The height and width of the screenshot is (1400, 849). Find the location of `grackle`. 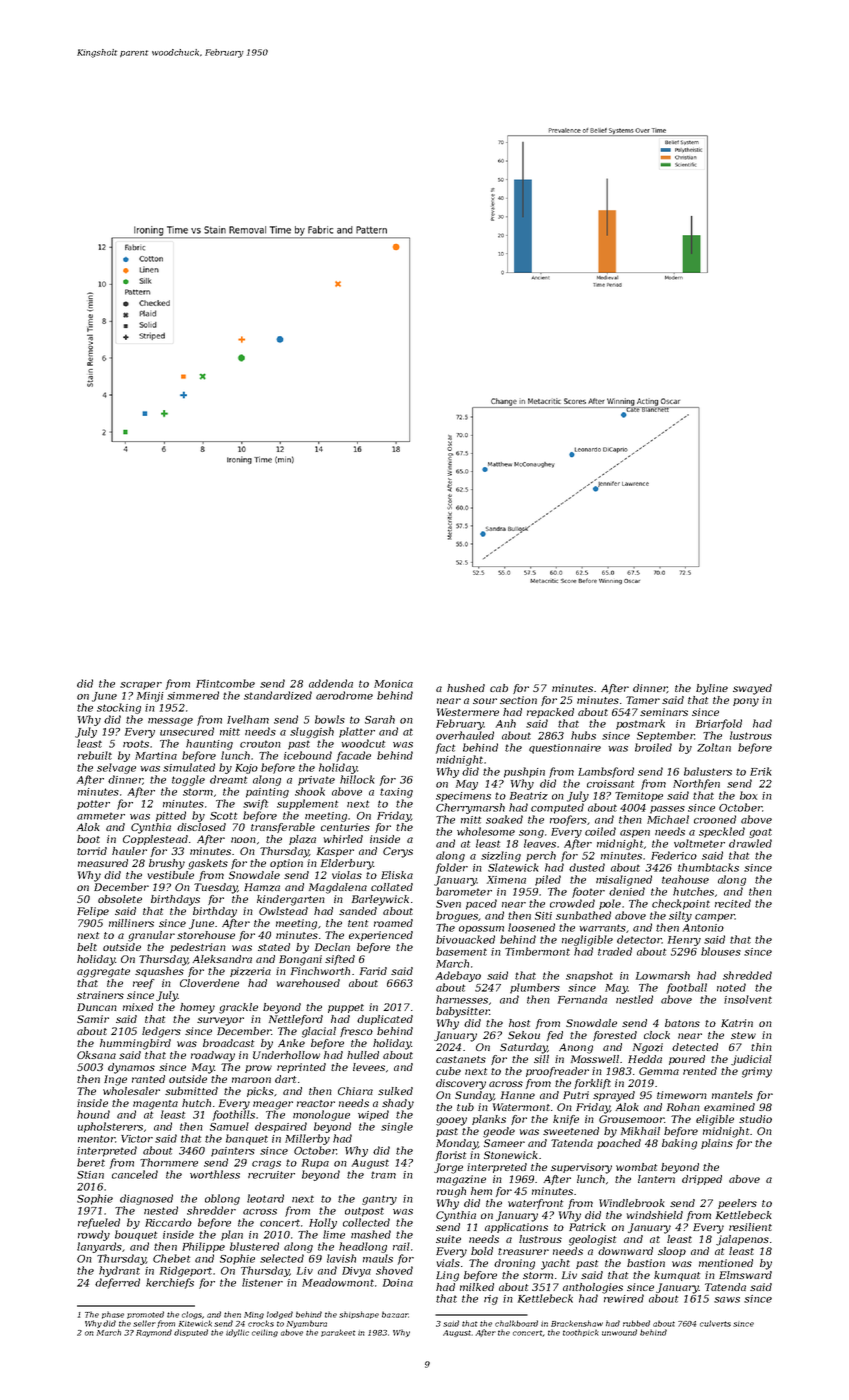

grackle is located at coordinates (238, 1008).
